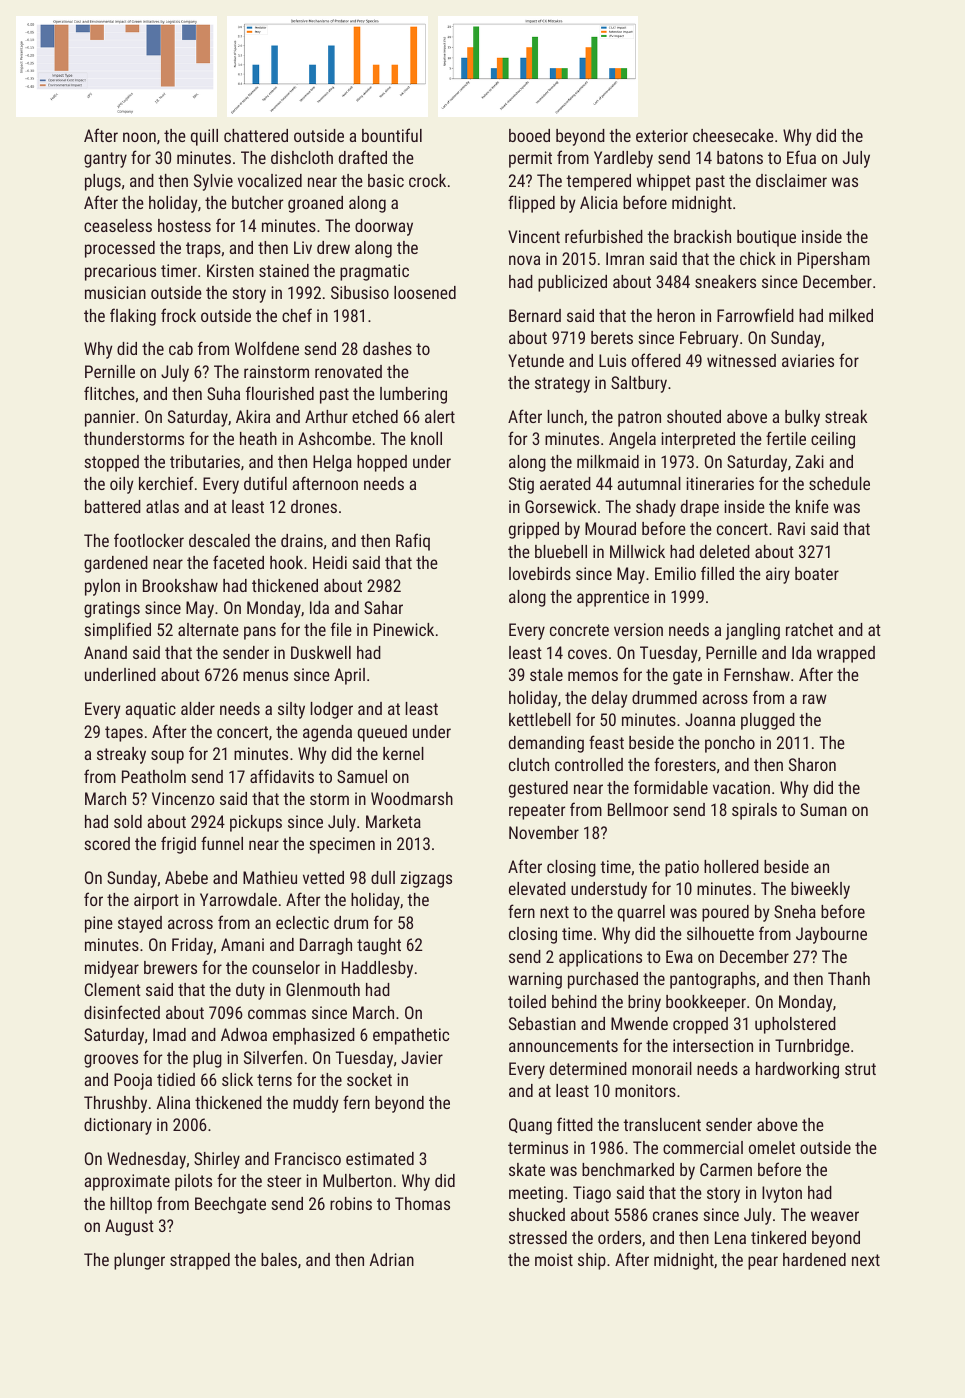  Describe the element at coordinates (186, 877) in the image. I see `Abebe` at that location.
